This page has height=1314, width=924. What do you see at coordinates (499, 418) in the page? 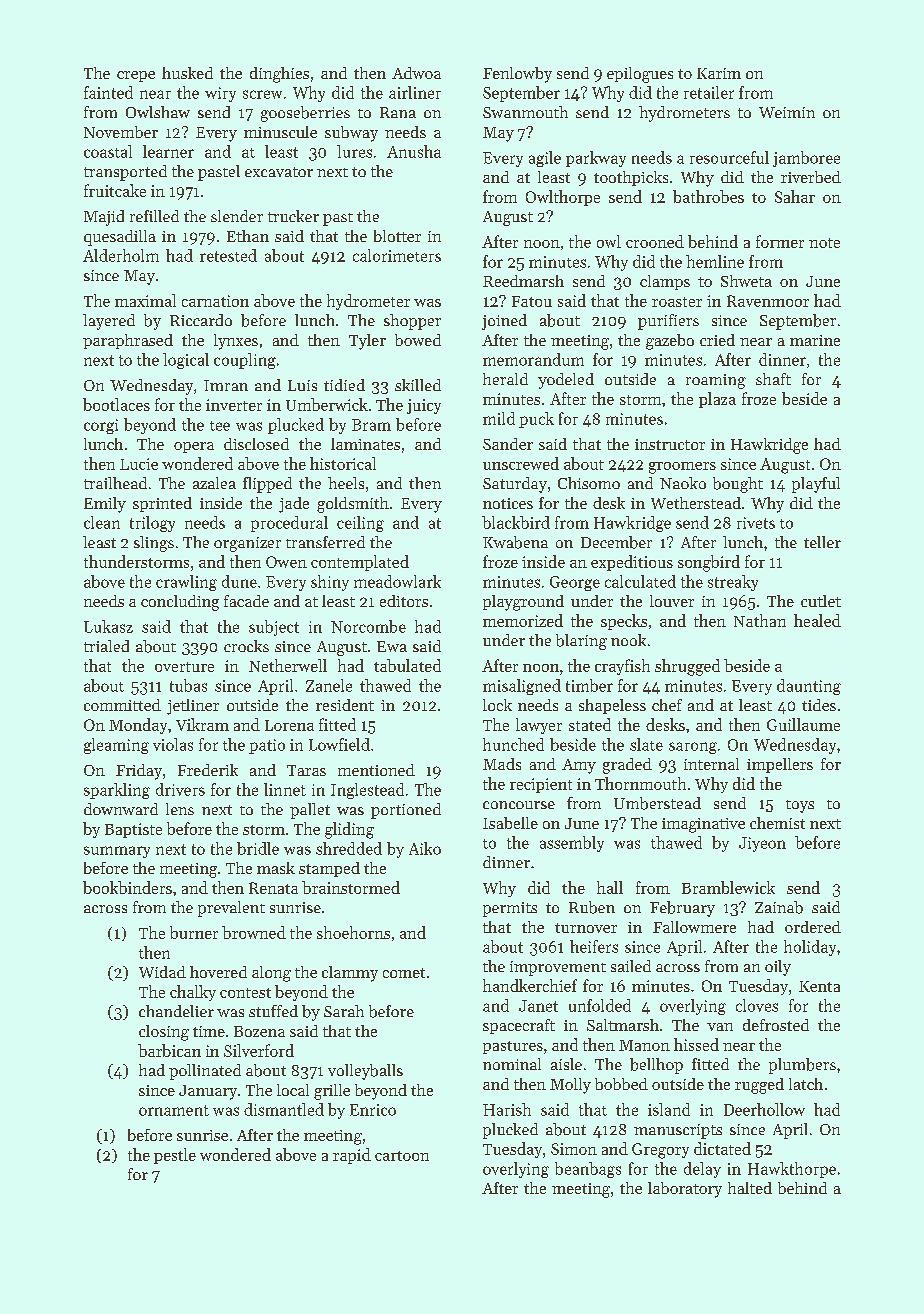
I see `mild` at bounding box center [499, 418].
